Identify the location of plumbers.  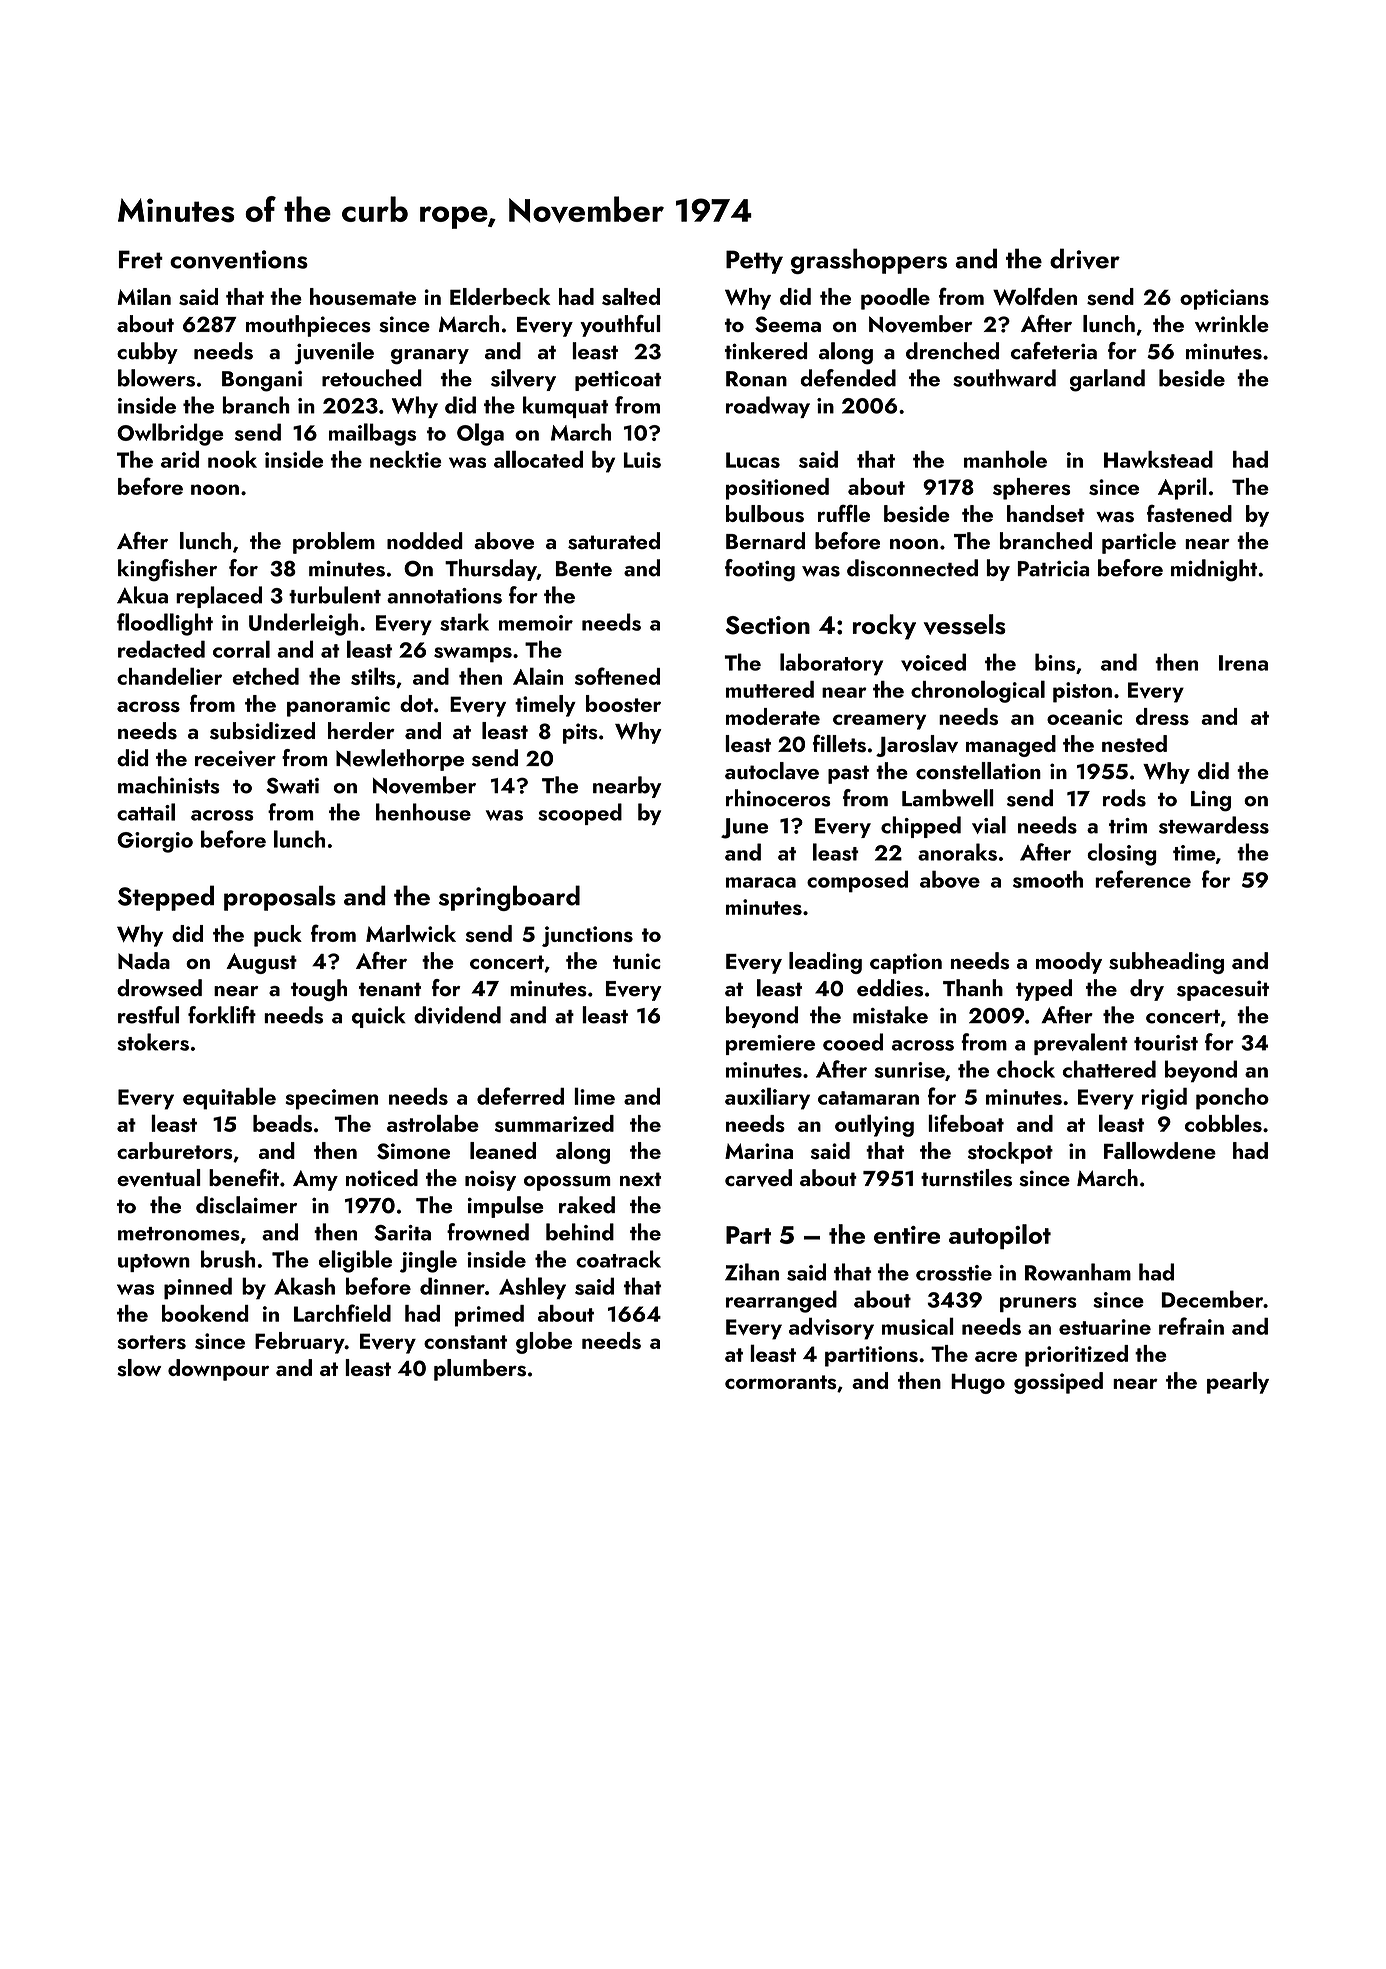
(480, 1370).
